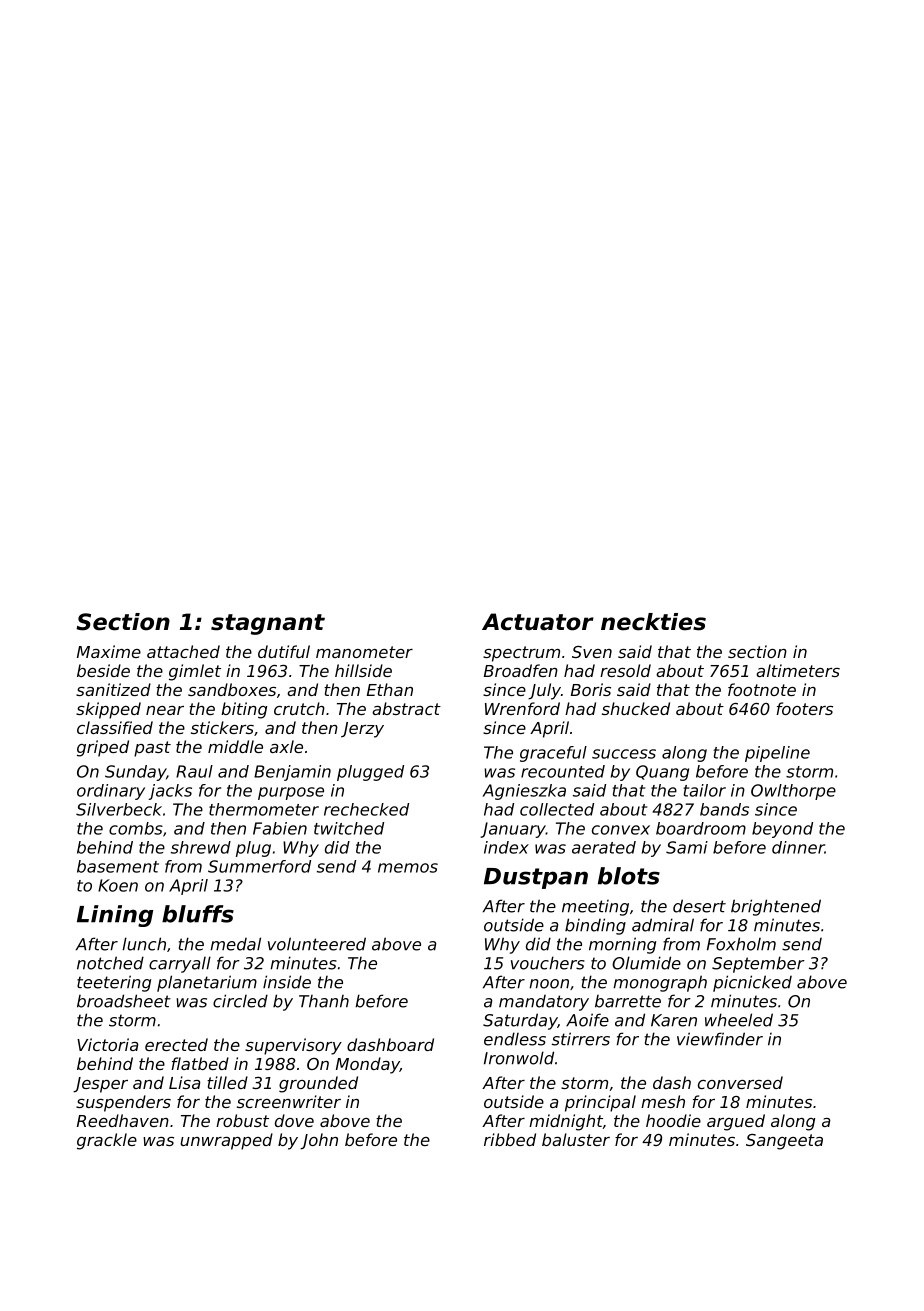 This page has height=1311, width=924. I want to click on boardroom, so click(701, 828).
